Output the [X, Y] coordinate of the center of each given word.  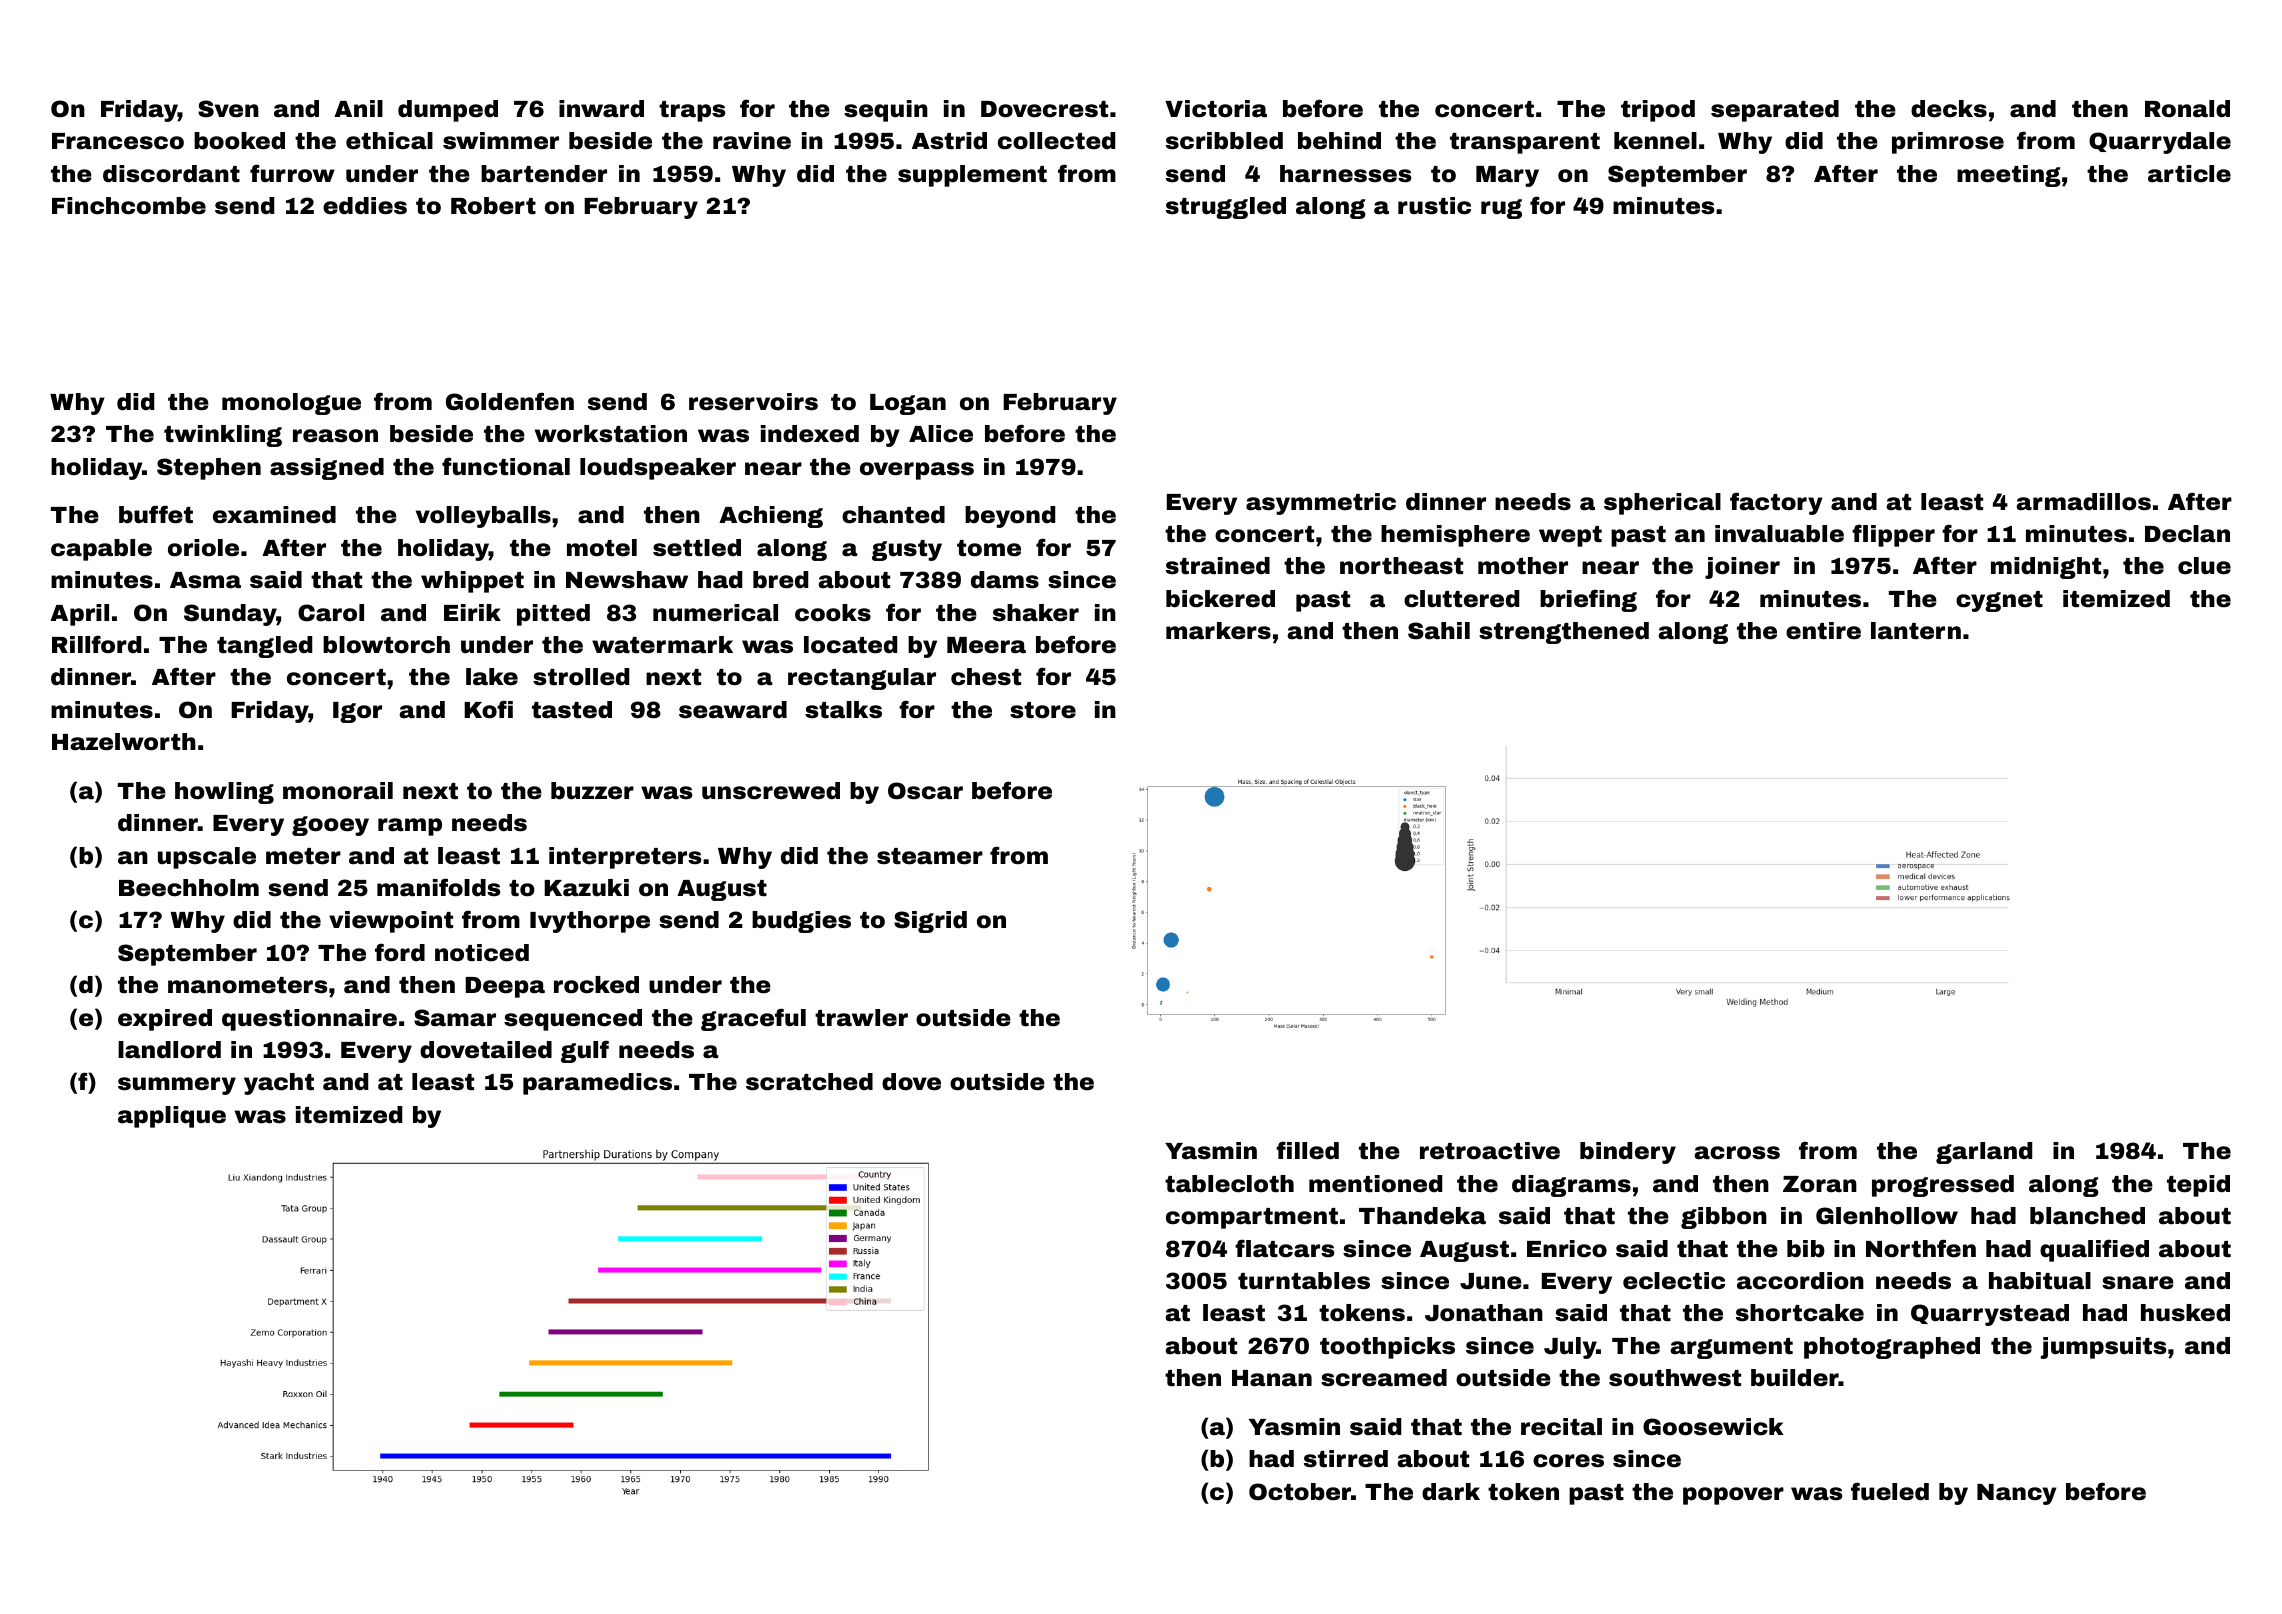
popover [1733, 1496]
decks [1949, 109]
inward [601, 109]
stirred [1346, 1459]
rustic [1434, 206]
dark [1451, 1492]
